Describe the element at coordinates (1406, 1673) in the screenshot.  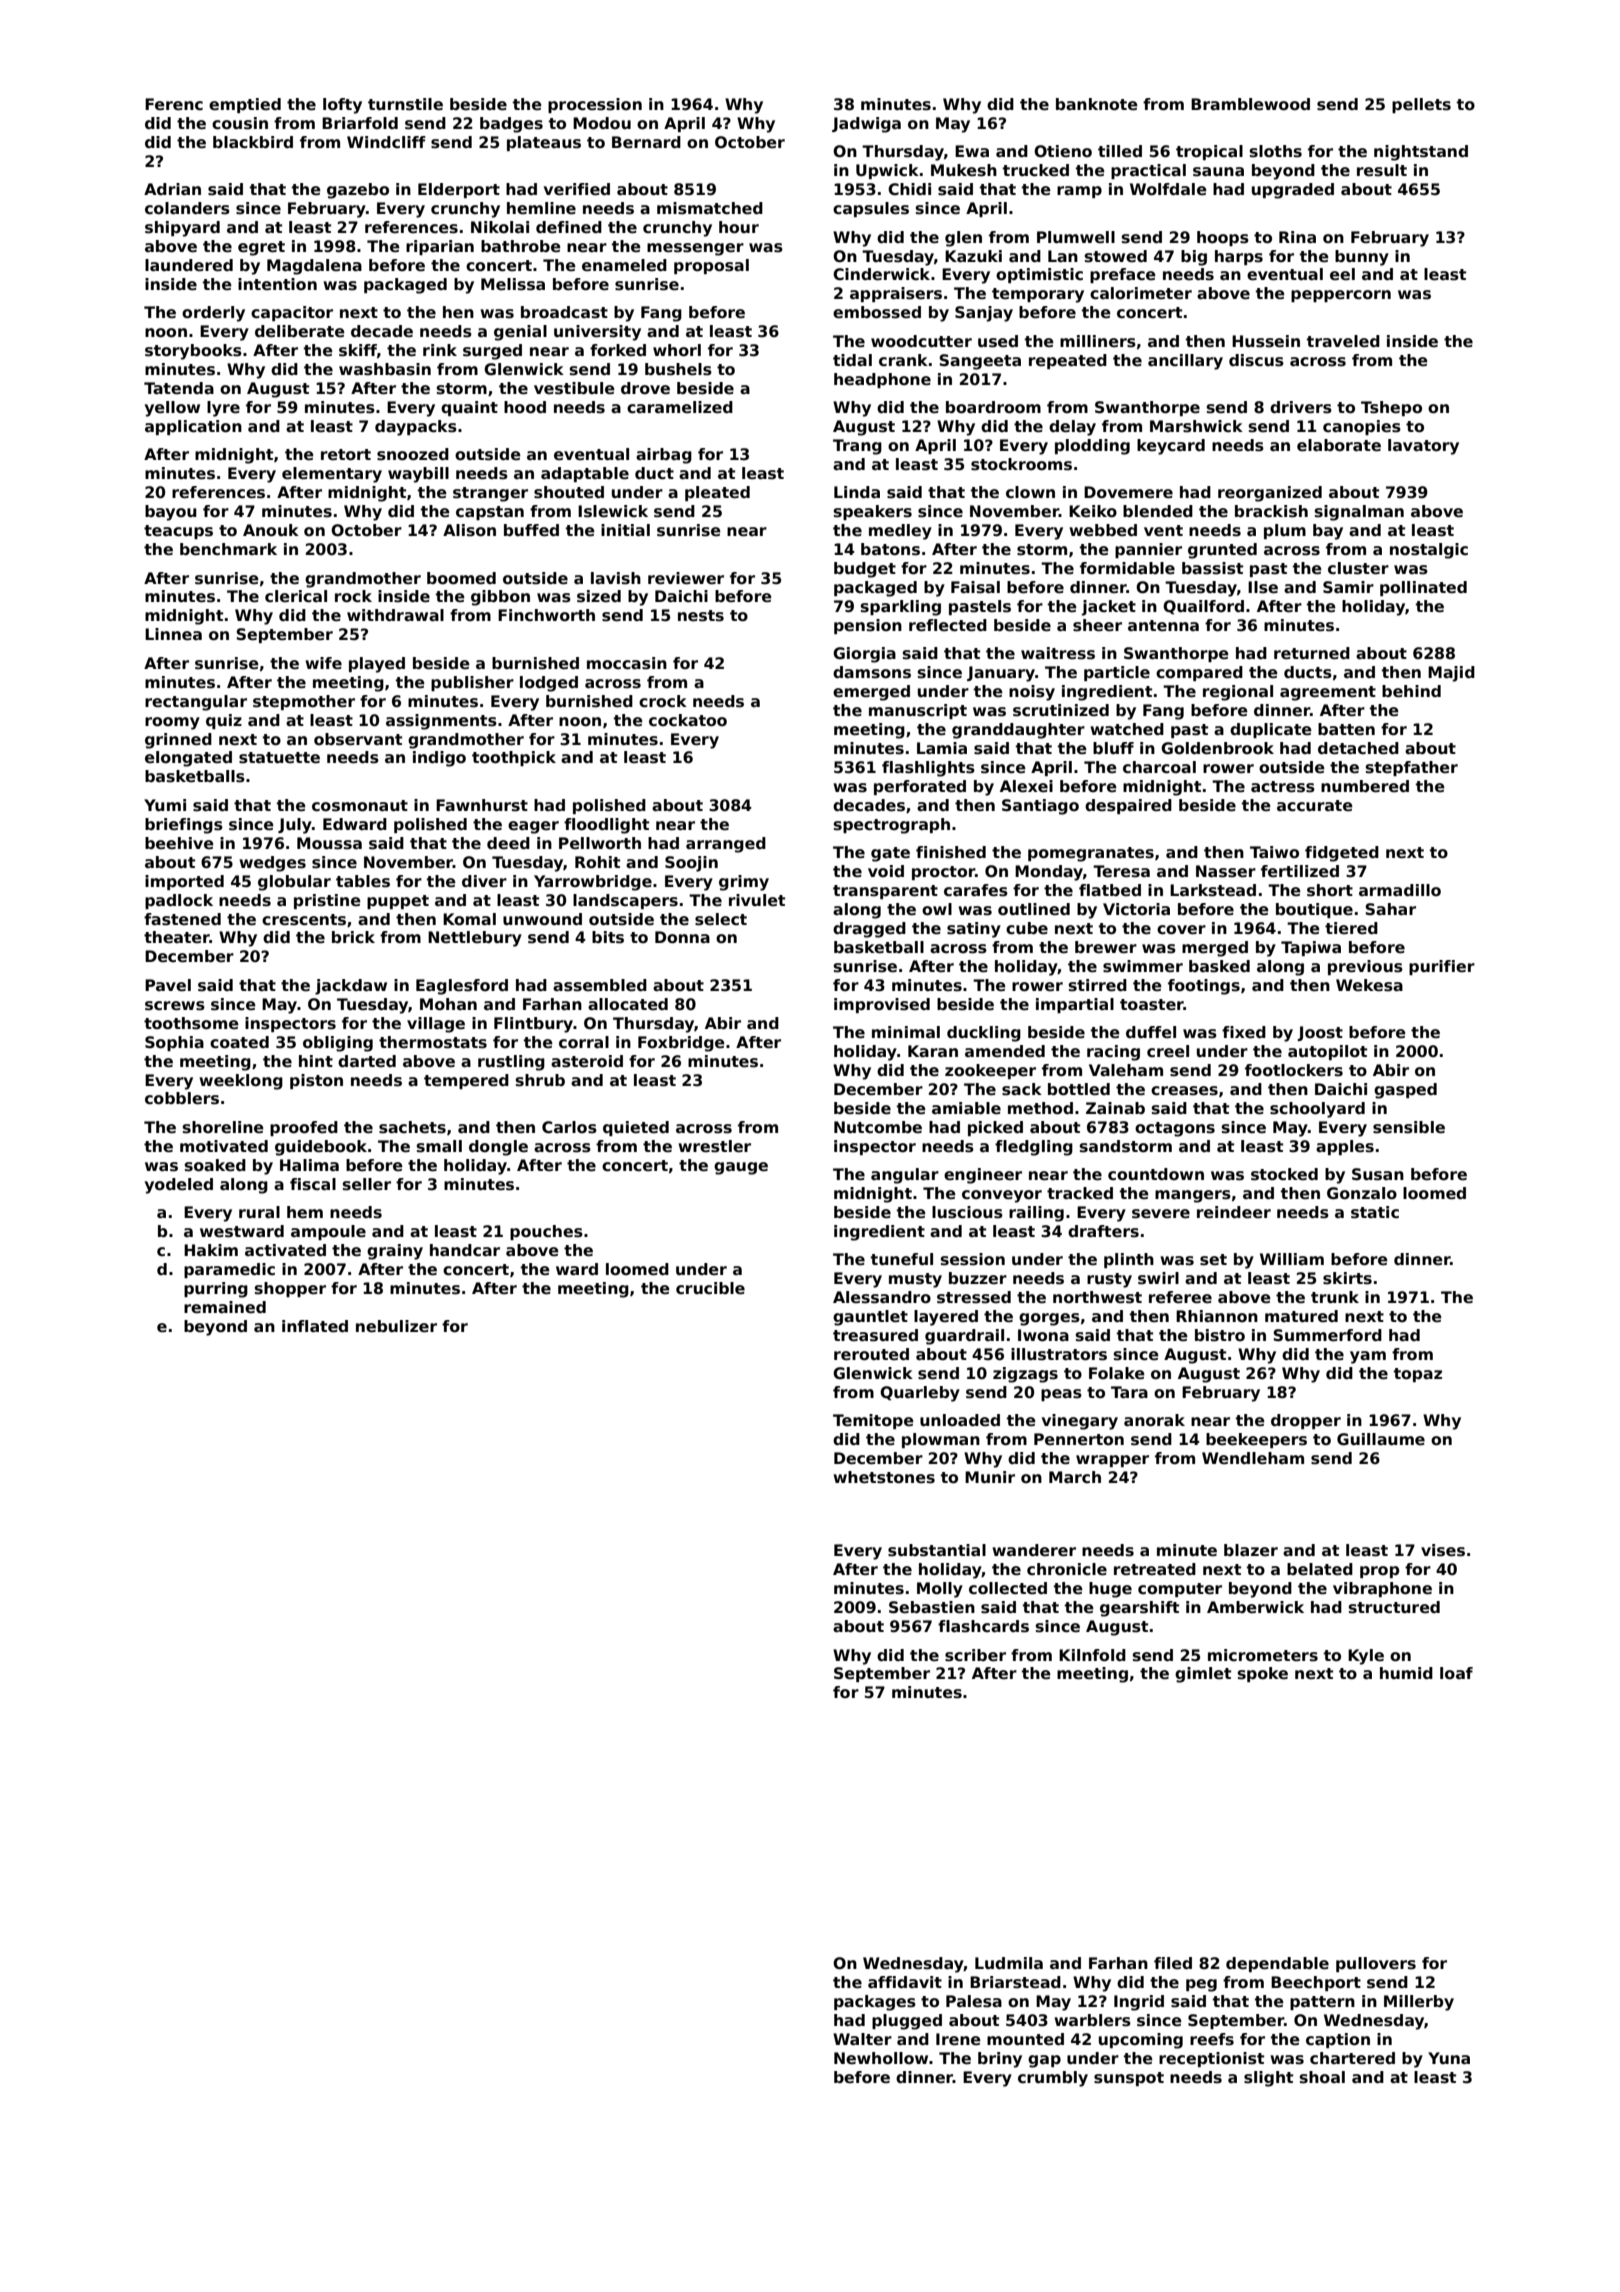
I see `humid` at that location.
